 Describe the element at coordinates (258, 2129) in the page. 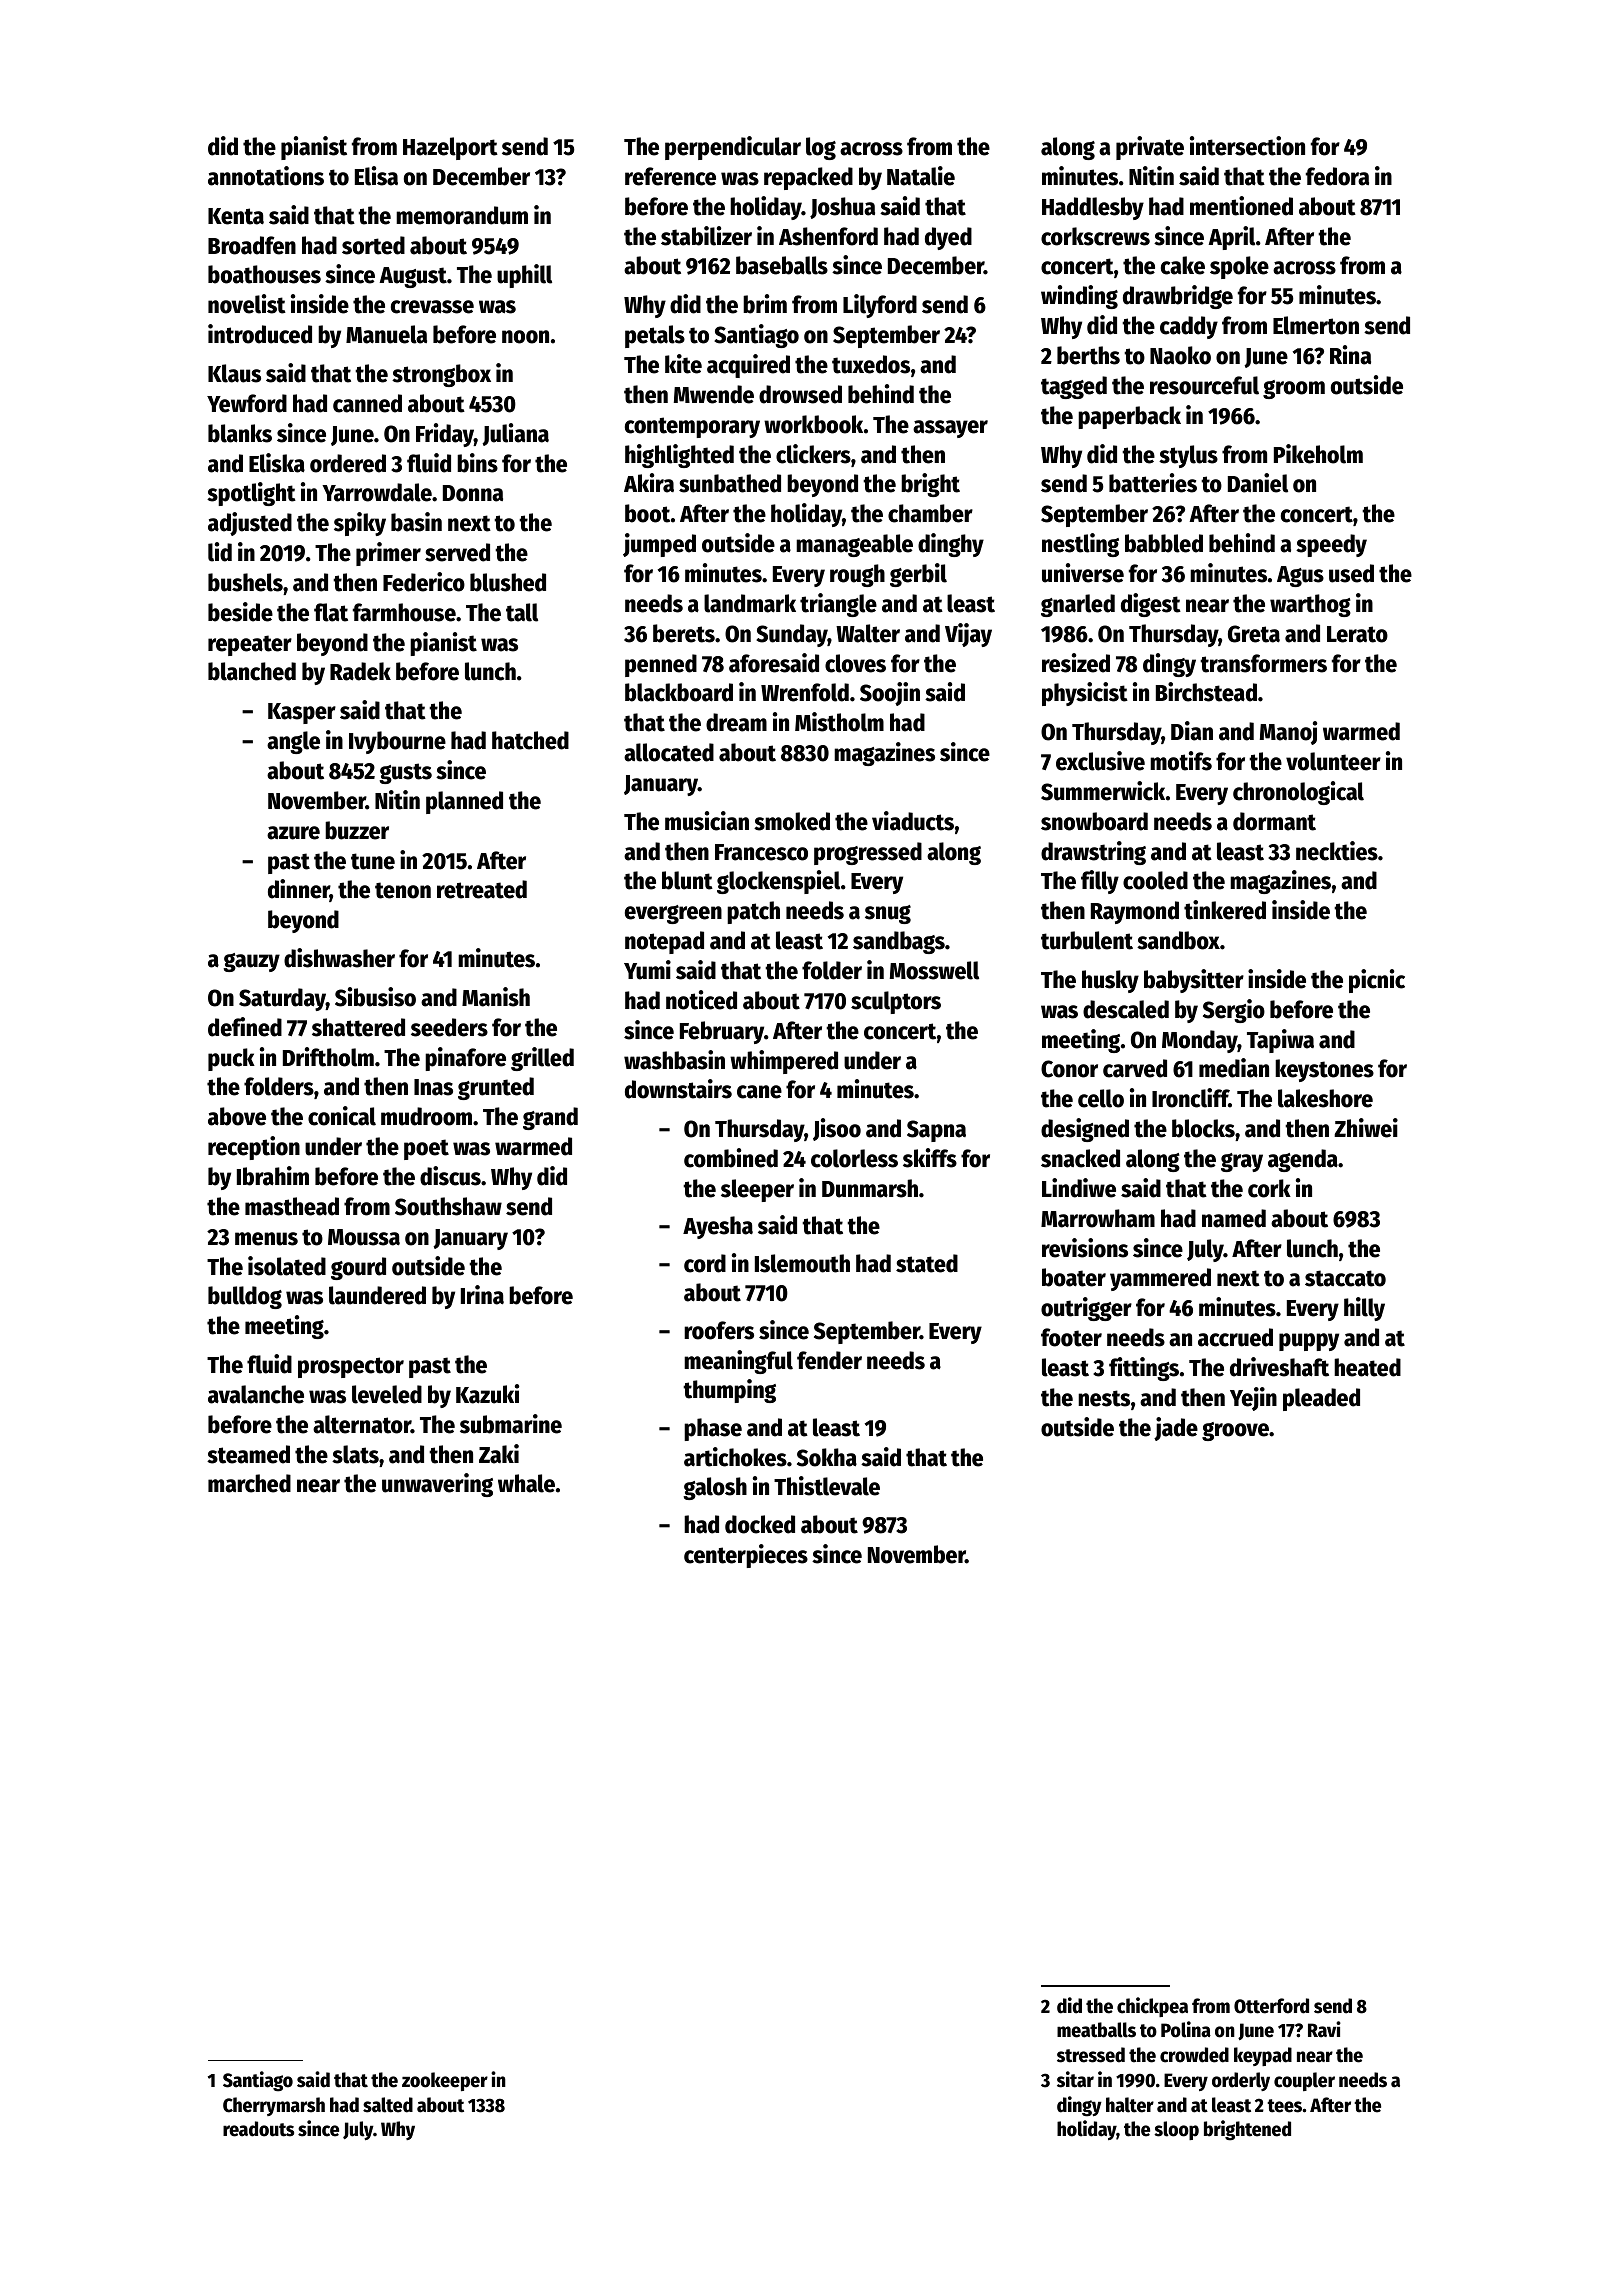

I see `readouts` at that location.
